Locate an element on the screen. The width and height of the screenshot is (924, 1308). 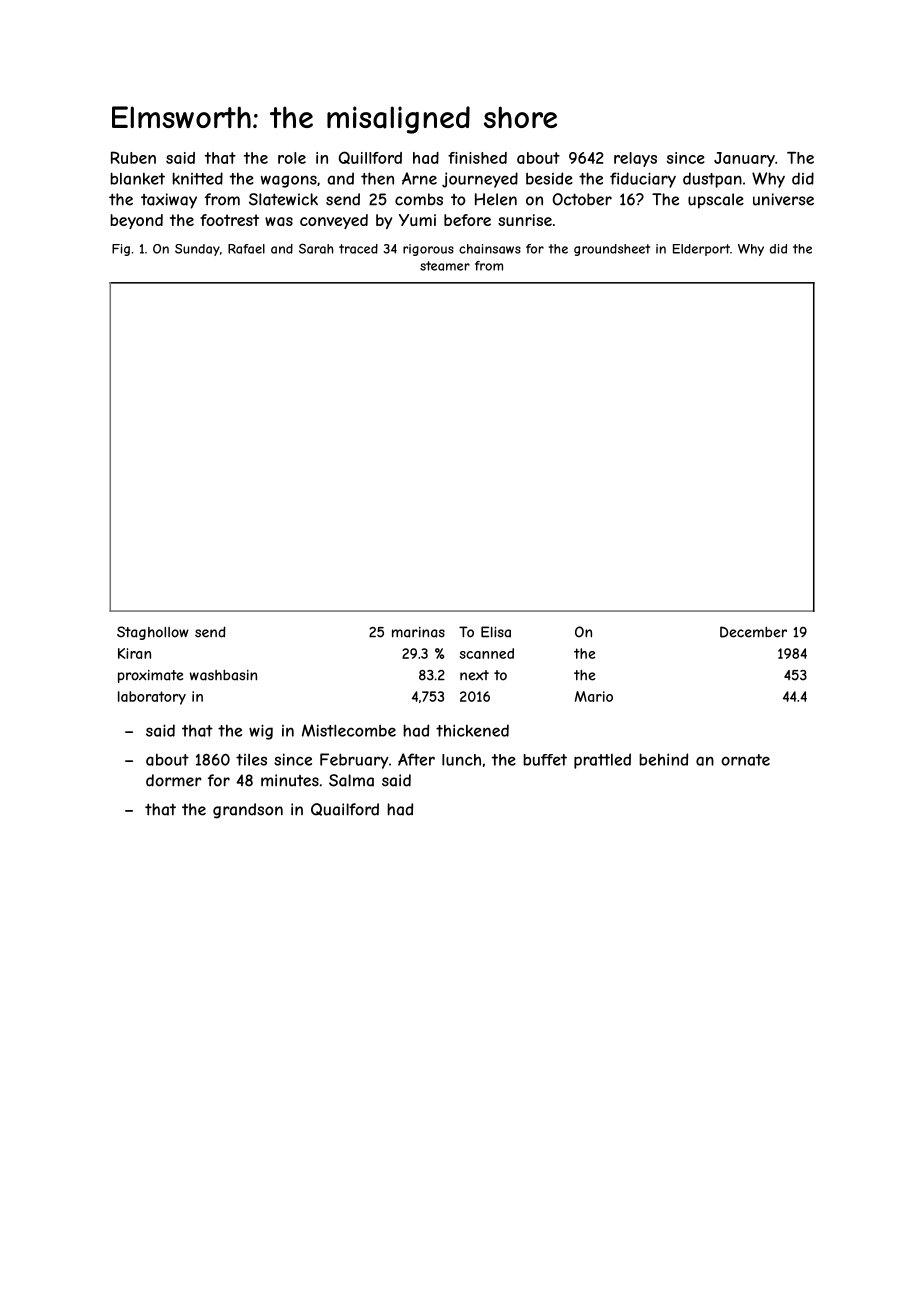
Kiran is located at coordinates (134, 653).
